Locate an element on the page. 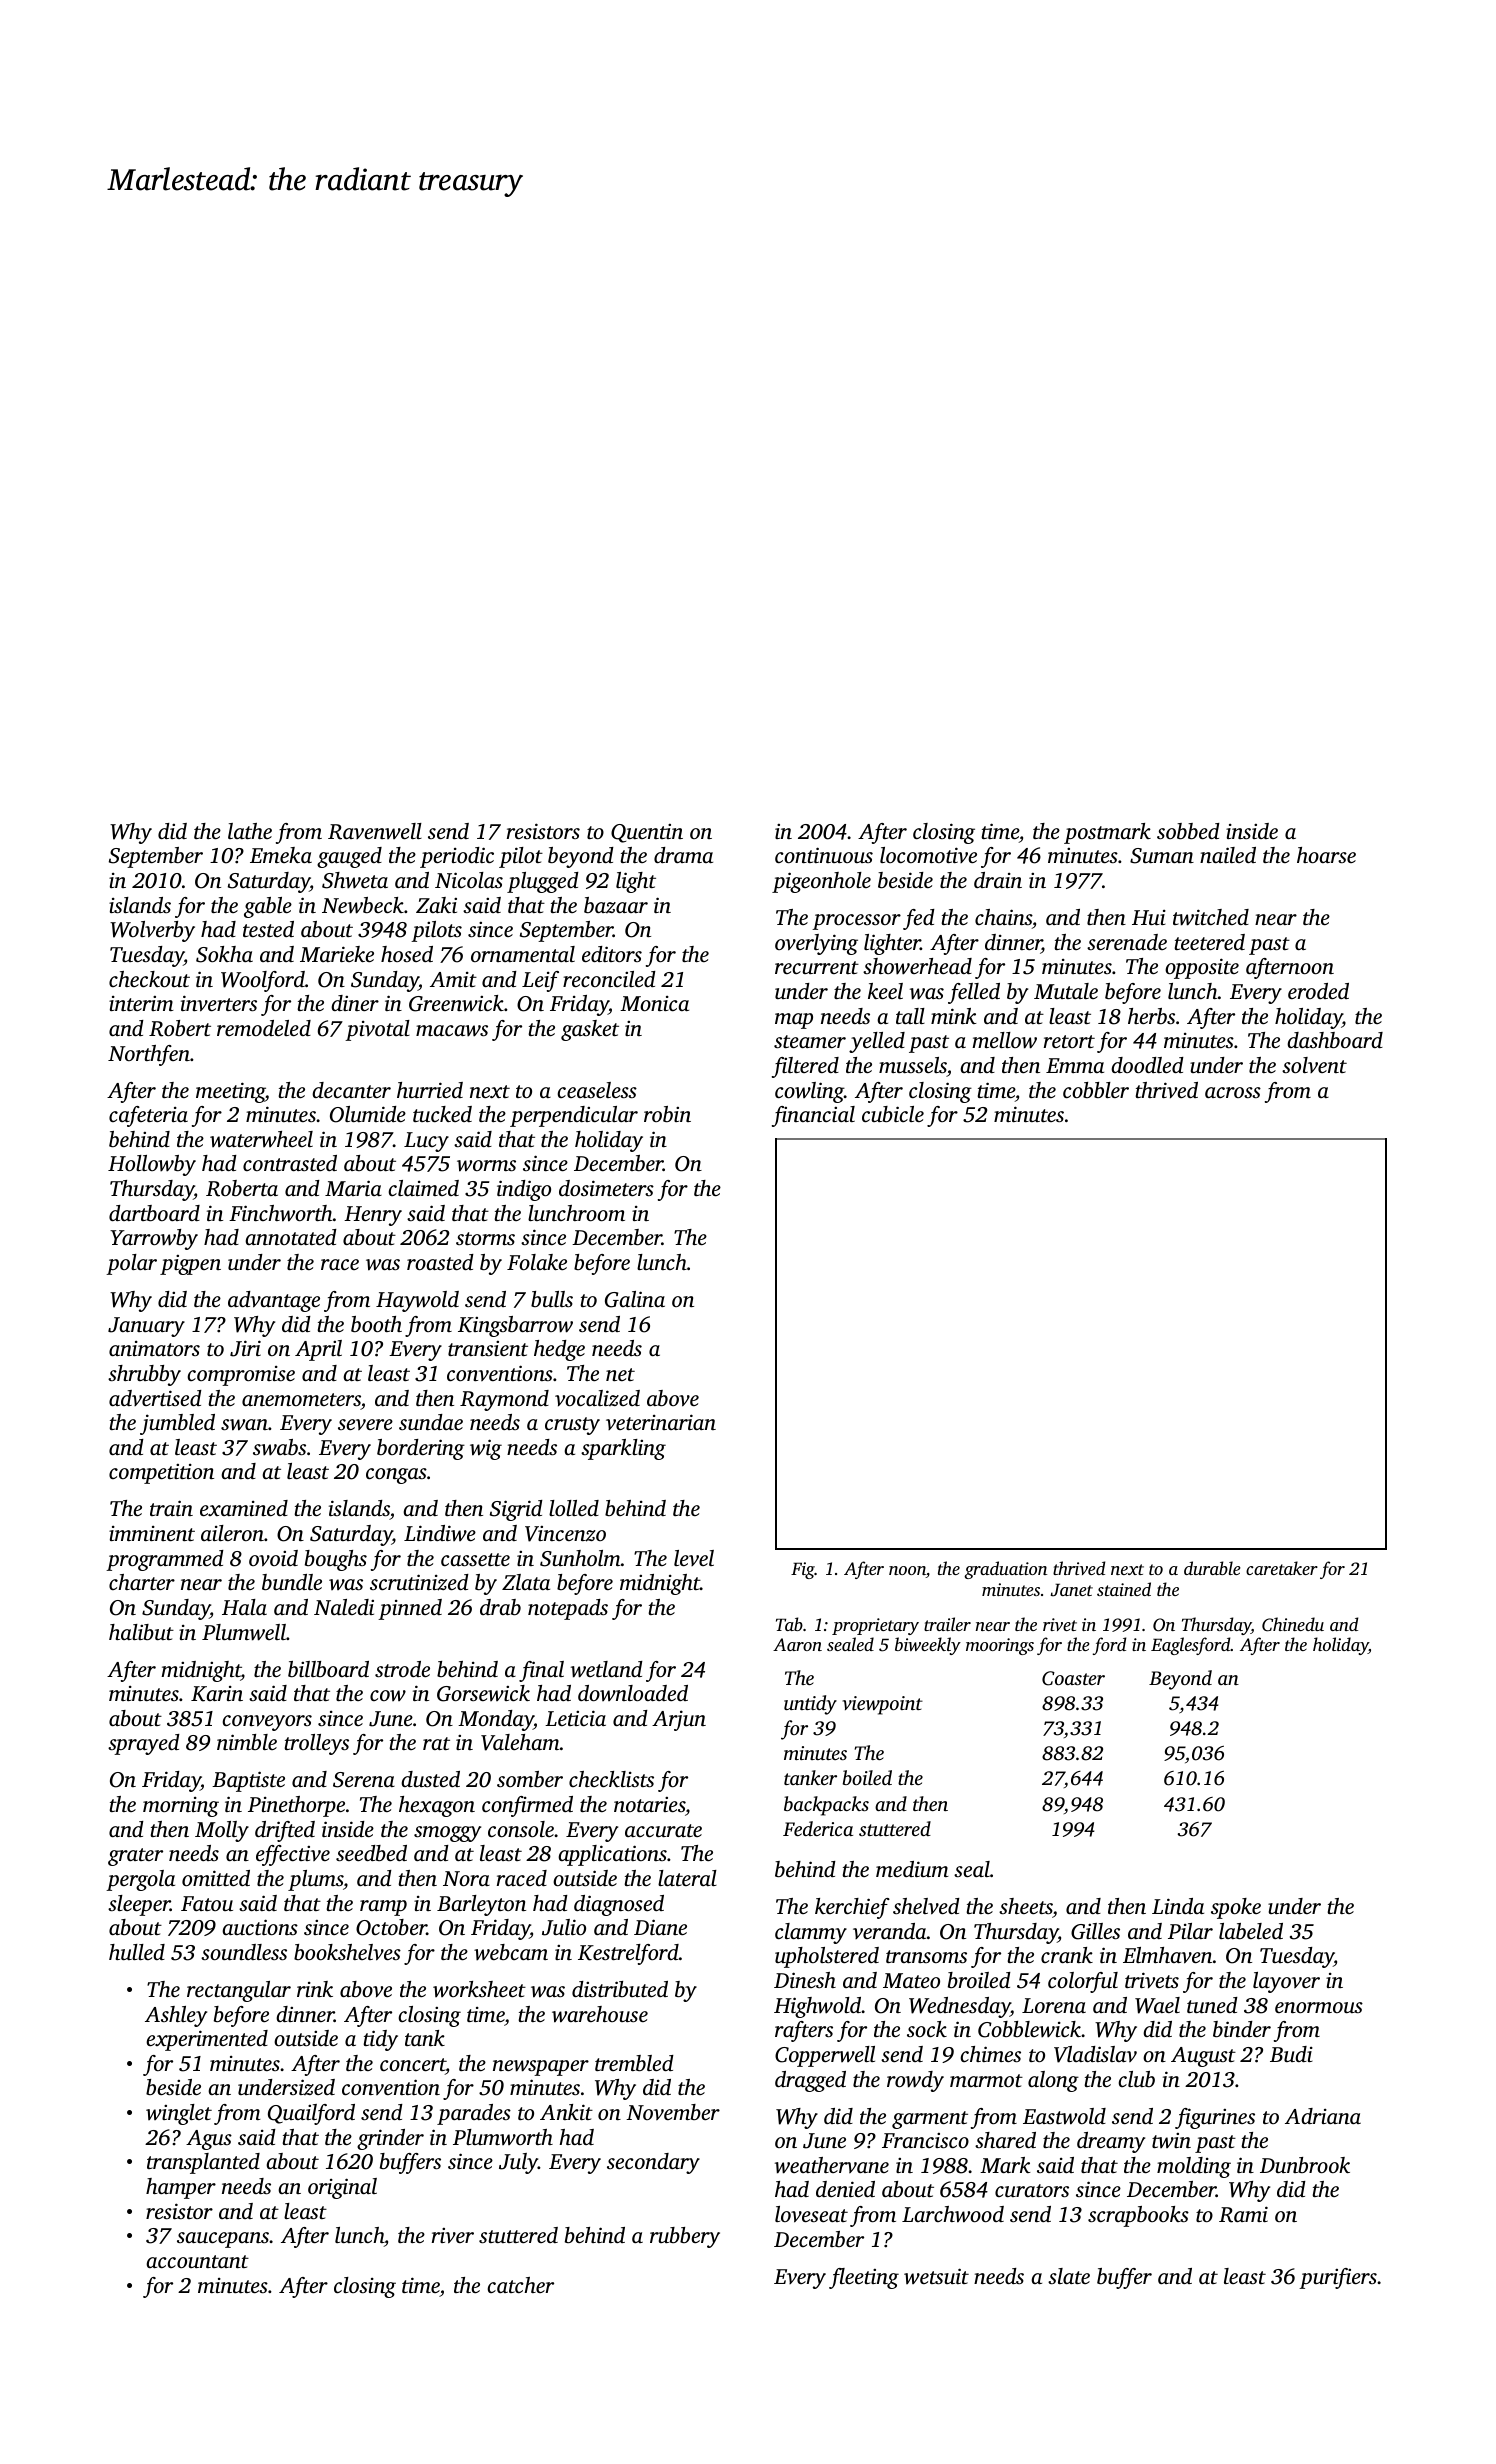  lathe is located at coordinates (250, 831).
